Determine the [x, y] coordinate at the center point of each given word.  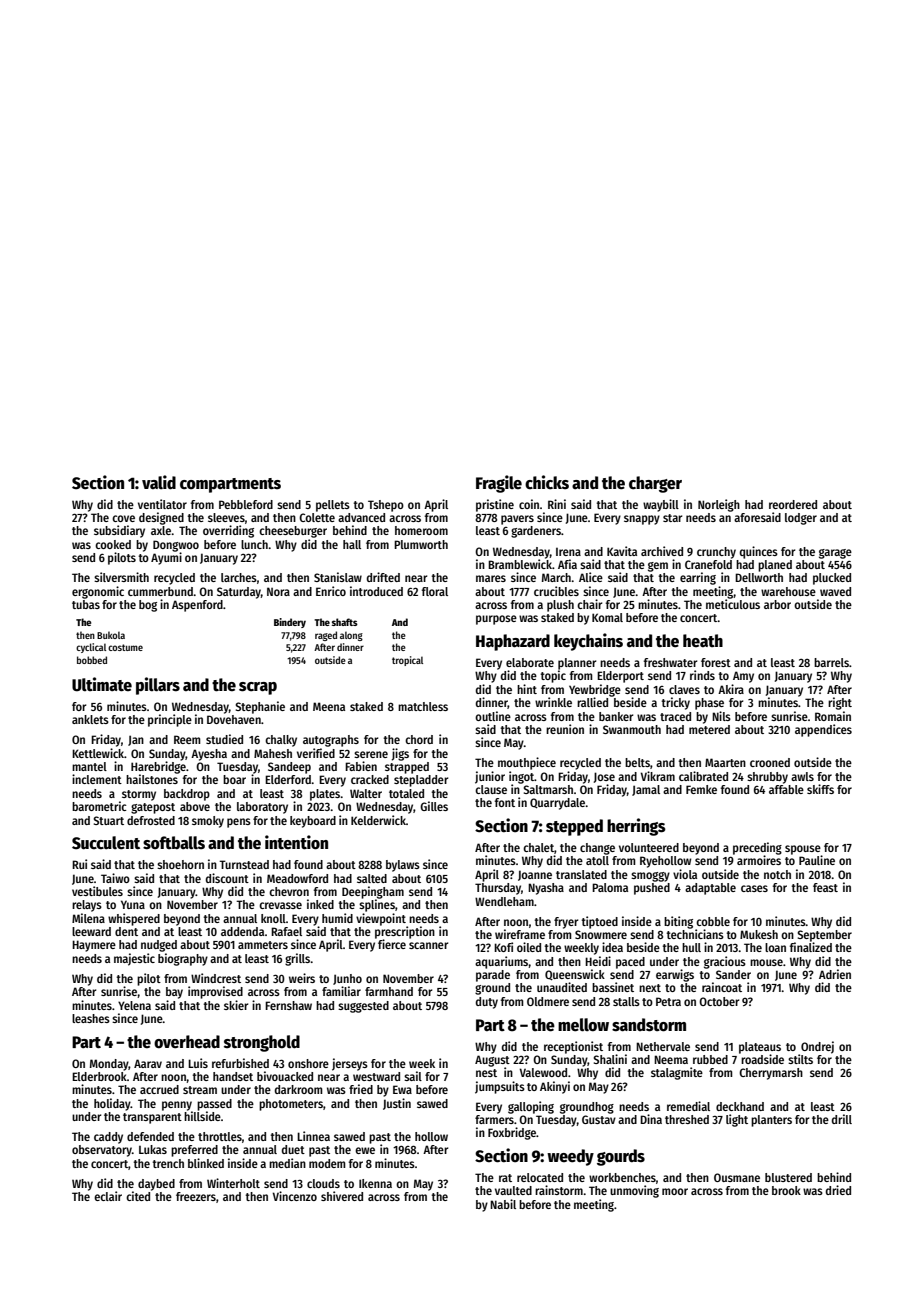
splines [377, 905]
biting [678, 922]
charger [655, 484]
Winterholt [233, 1183]
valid [159, 482]
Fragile [499, 484]
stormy [139, 795]
